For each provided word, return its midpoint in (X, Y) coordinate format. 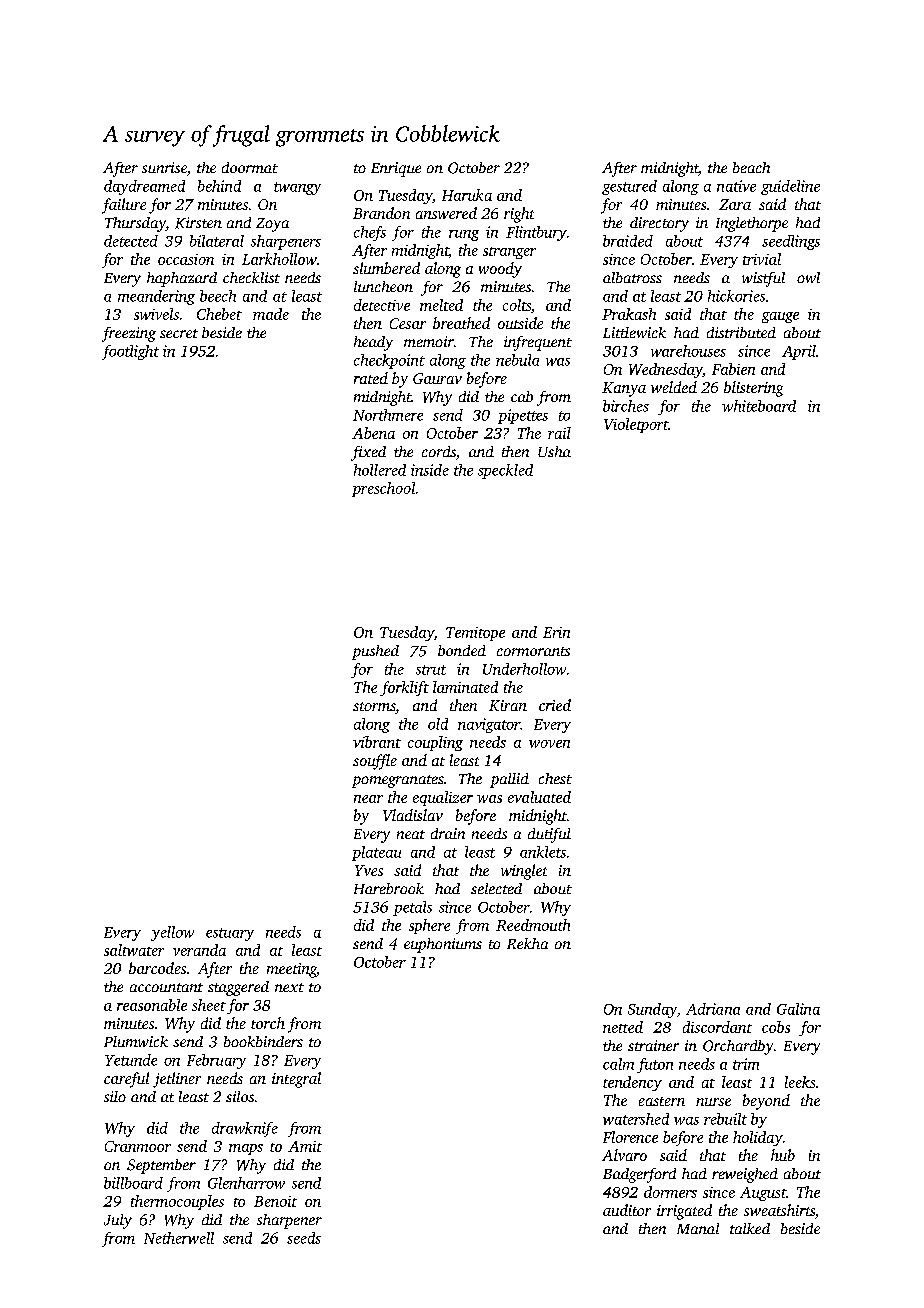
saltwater (134, 950)
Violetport (636, 425)
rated (371, 378)
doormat (250, 167)
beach (751, 167)
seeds (304, 1238)
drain (448, 833)
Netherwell (179, 1238)
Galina (798, 1009)
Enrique (396, 169)
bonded (462, 650)
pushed (375, 652)
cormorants (533, 651)
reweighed (745, 1175)
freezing (129, 334)
